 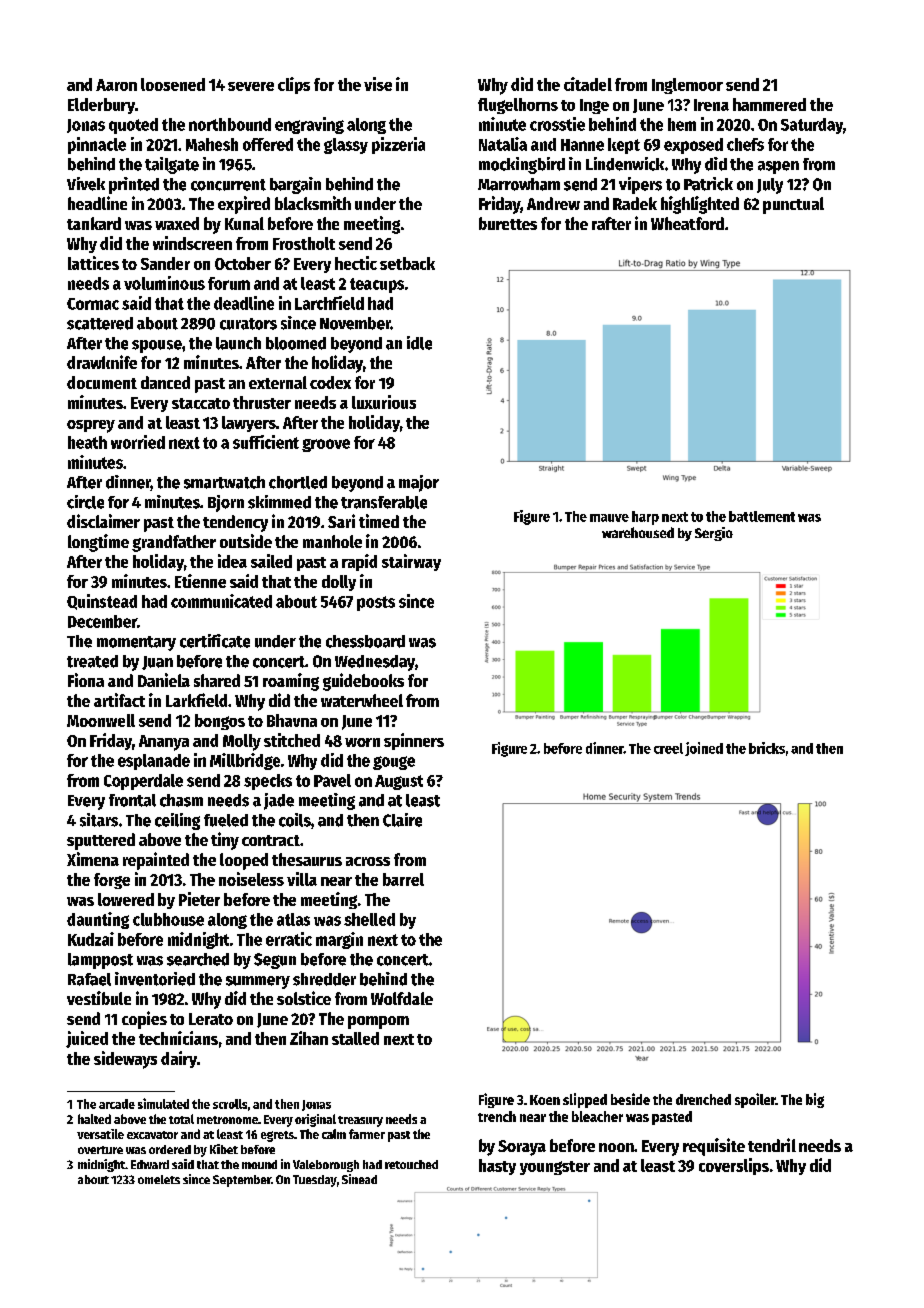 What do you see at coordinates (555, 1168) in the page?
I see `youngster` at bounding box center [555, 1168].
